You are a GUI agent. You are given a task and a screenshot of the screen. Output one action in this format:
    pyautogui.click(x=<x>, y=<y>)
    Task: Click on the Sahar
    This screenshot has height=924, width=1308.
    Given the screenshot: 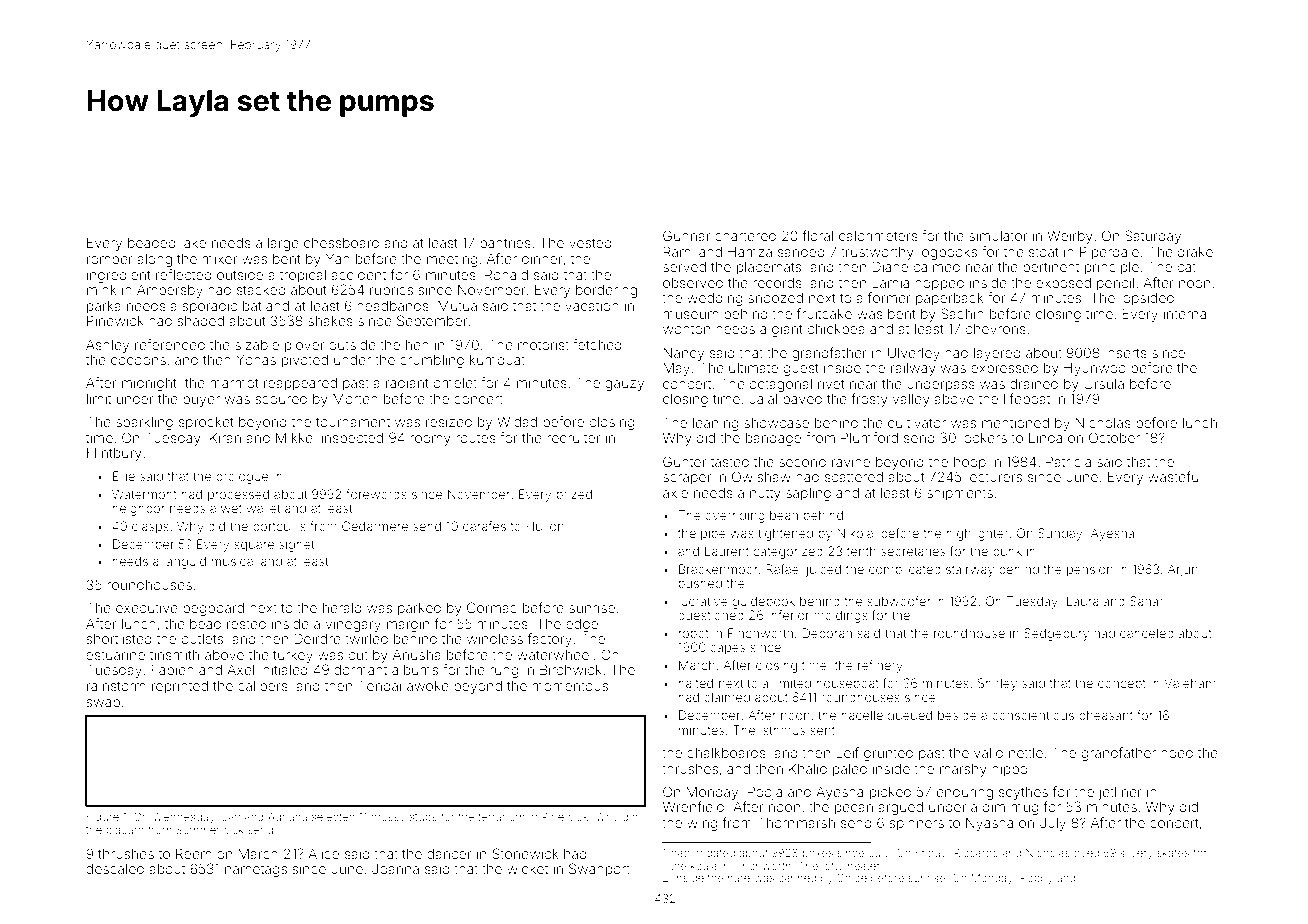 What is the action you would take?
    pyautogui.click(x=1146, y=601)
